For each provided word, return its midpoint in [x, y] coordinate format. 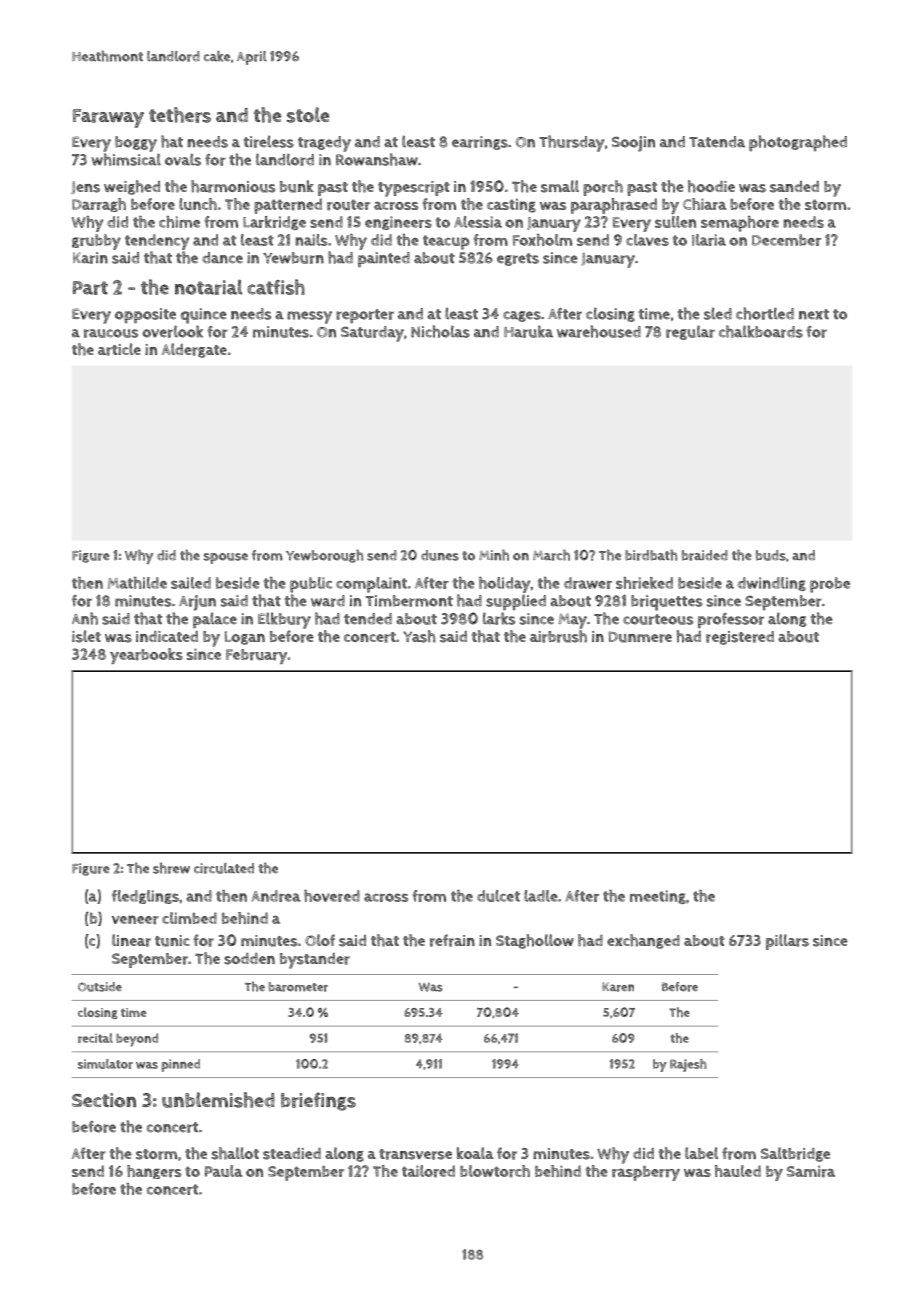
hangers [154, 1172]
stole [308, 115]
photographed [798, 143]
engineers [398, 223]
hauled [738, 1171]
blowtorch [495, 1171]
